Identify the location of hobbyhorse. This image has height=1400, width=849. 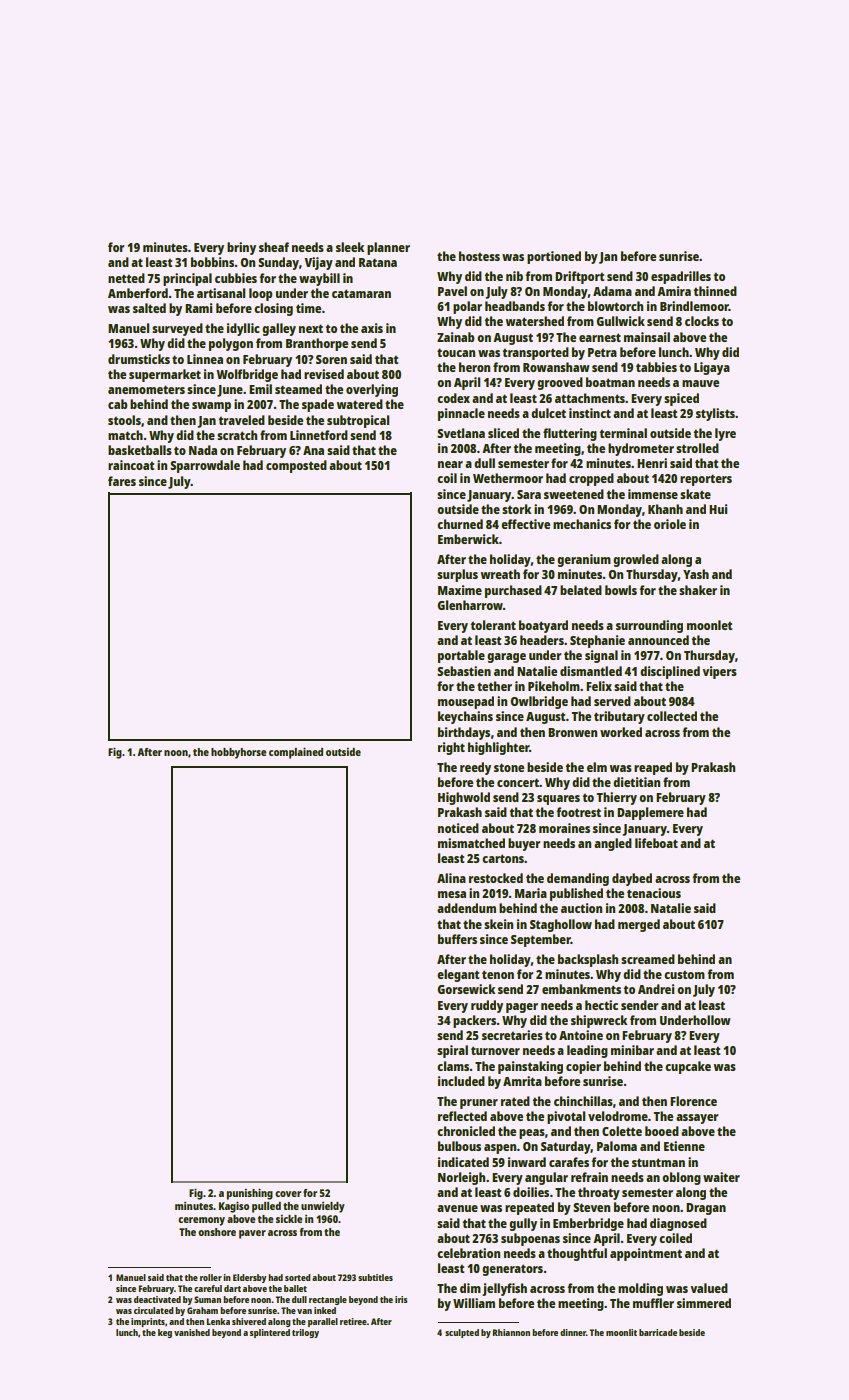
(238, 753).
